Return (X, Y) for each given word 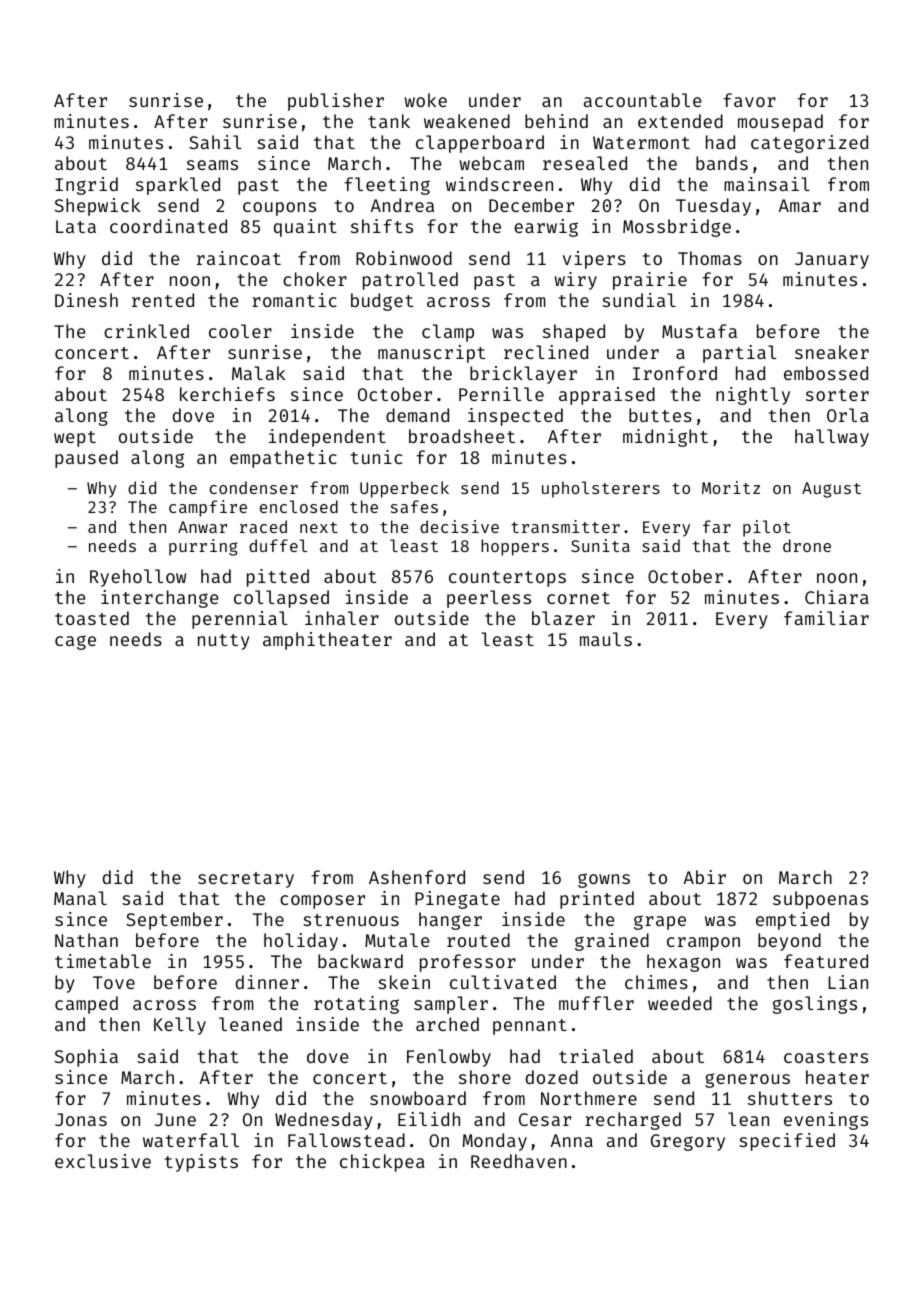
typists (201, 1163)
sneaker (832, 352)
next (319, 527)
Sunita (600, 545)
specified (787, 1142)
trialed (596, 1056)
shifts (382, 226)
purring (203, 547)
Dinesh (86, 300)
